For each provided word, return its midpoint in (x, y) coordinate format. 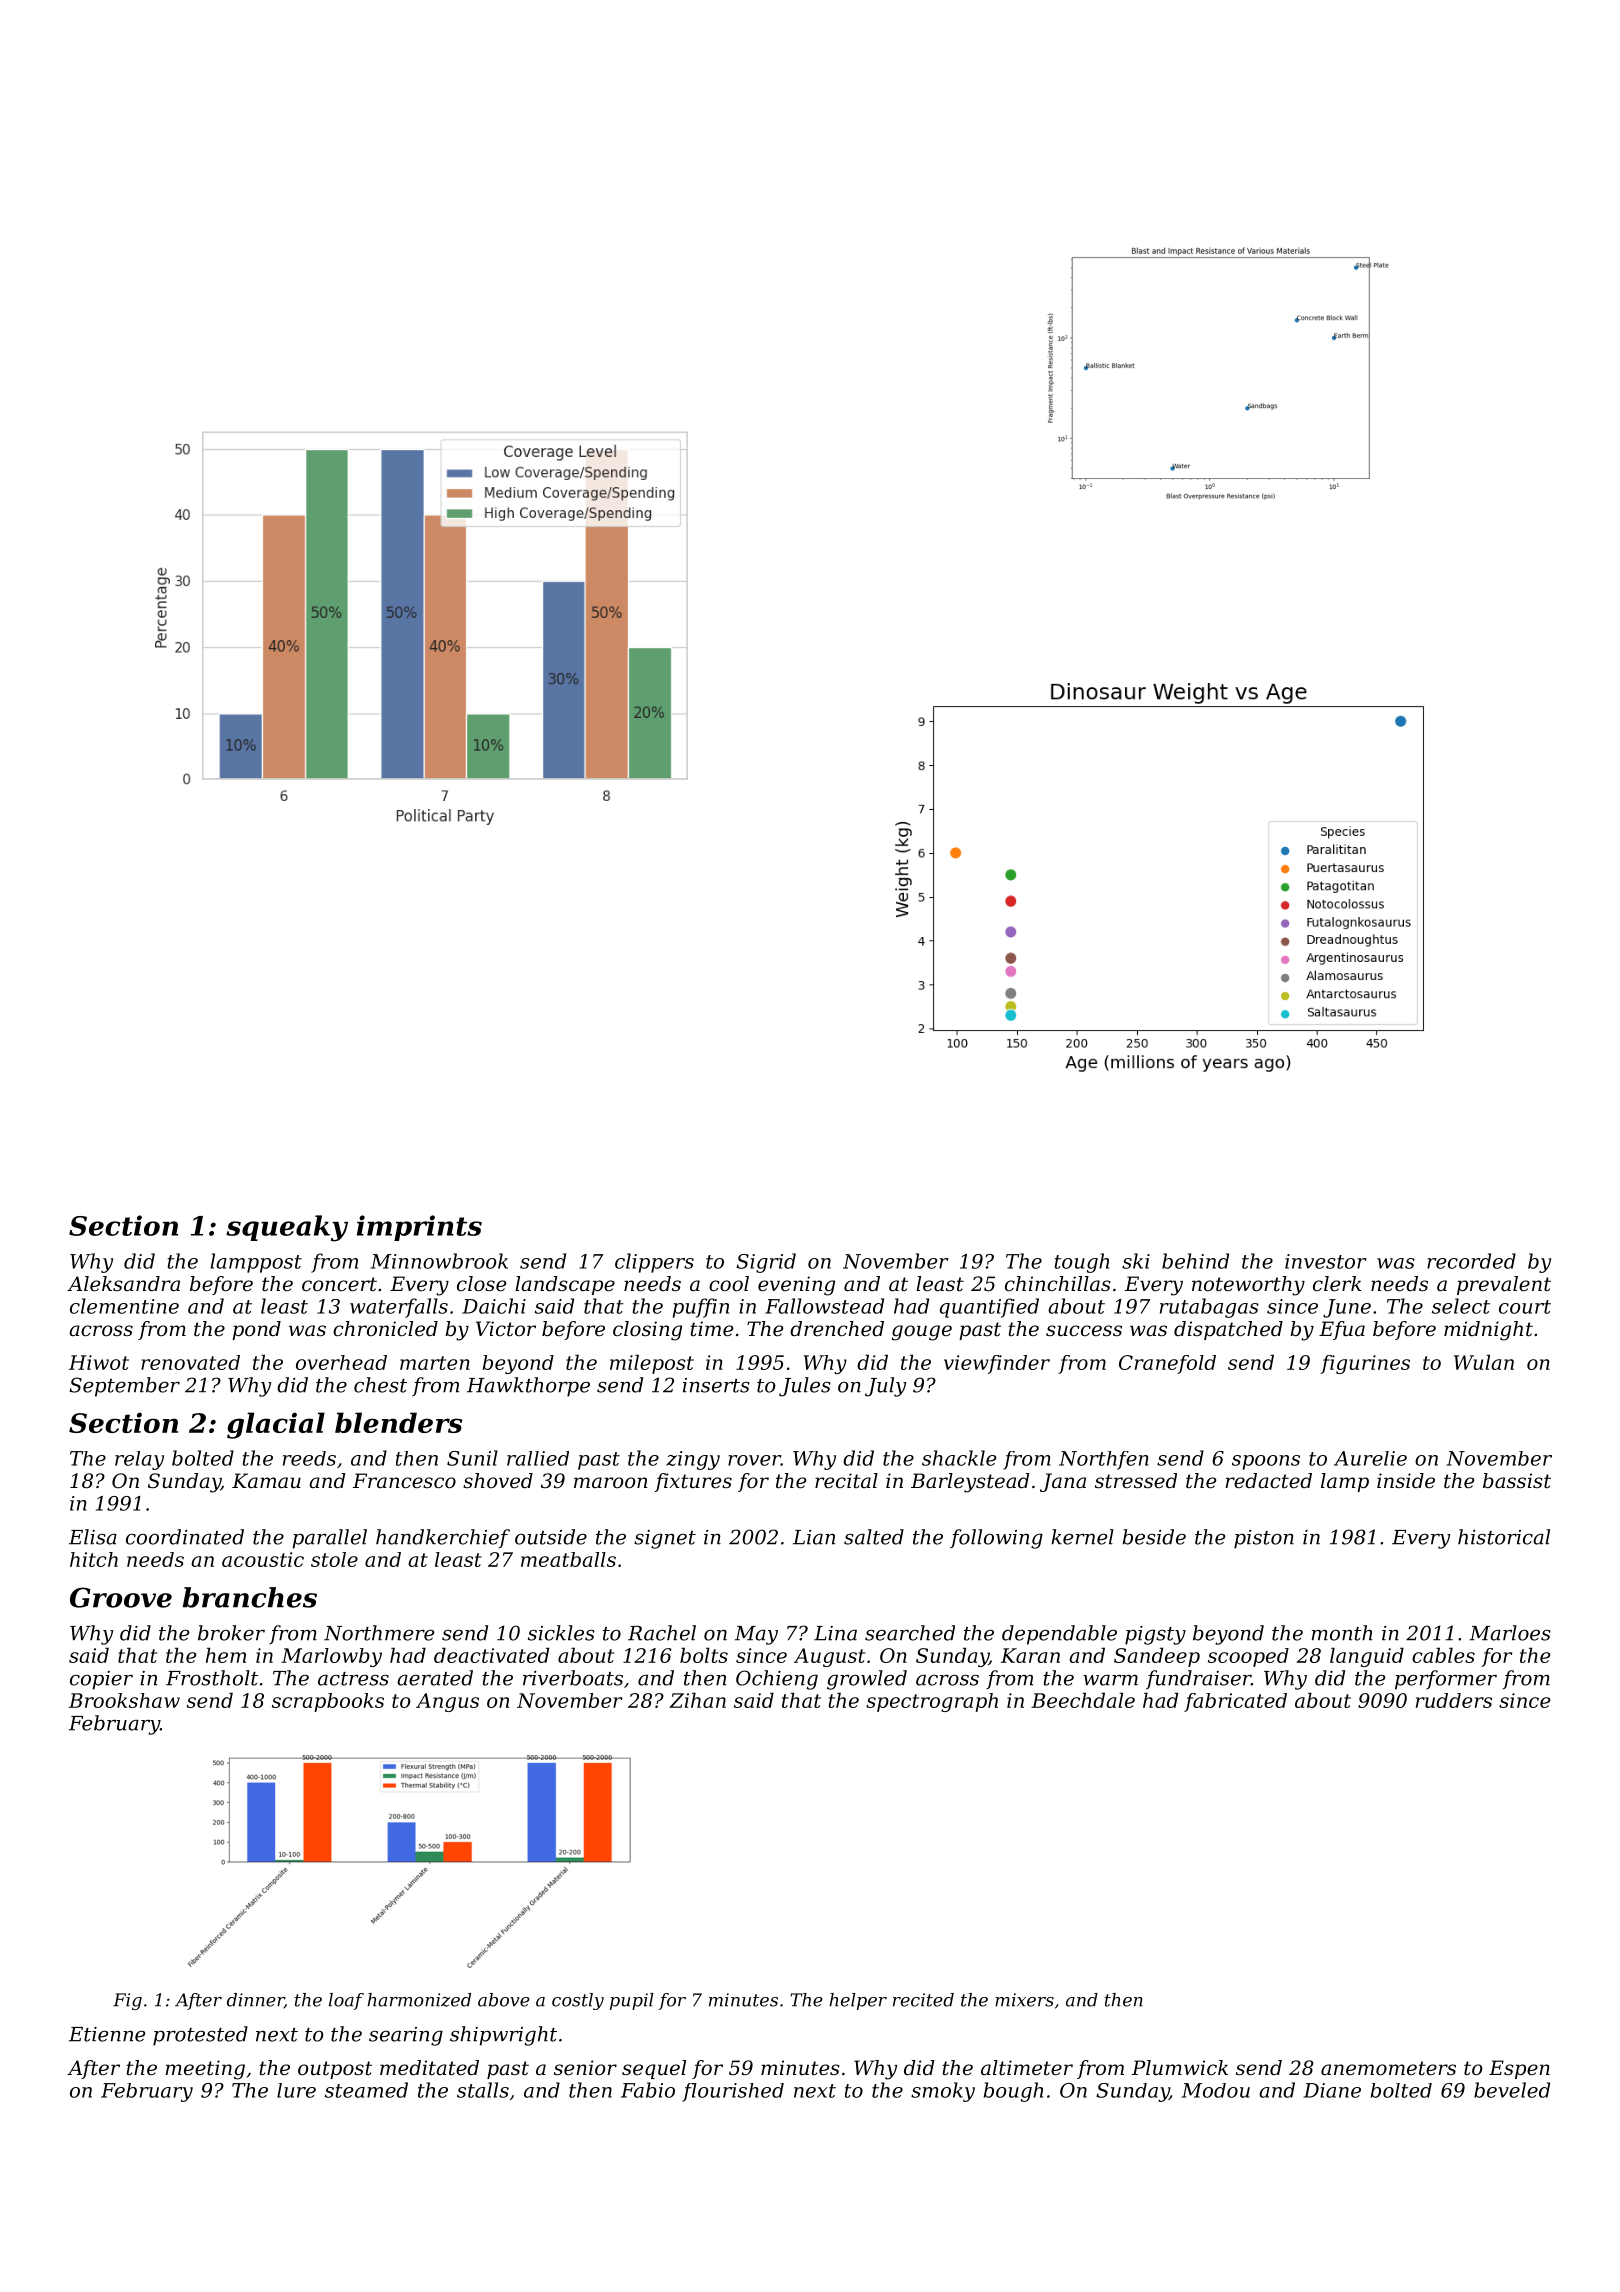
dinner (255, 2001)
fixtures (693, 1482)
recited (923, 2000)
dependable (1059, 1635)
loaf (346, 2001)
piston (1264, 1539)
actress (353, 1679)
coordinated (185, 1537)
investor (1326, 1261)
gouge (922, 1333)
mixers (1024, 2000)
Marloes (1510, 1633)
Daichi (494, 1306)
